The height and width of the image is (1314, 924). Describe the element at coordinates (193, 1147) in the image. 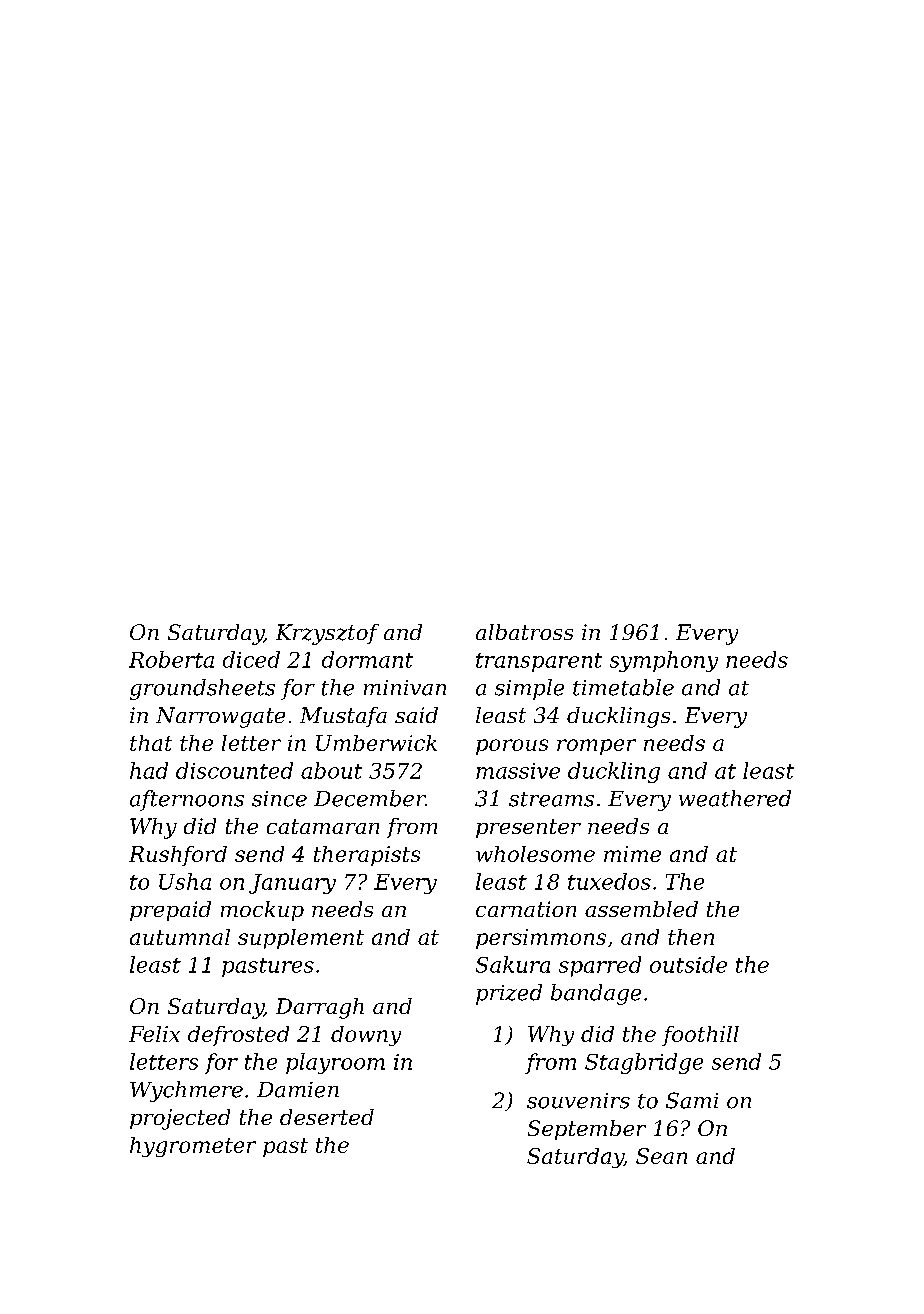

I see `hygrometer` at that location.
